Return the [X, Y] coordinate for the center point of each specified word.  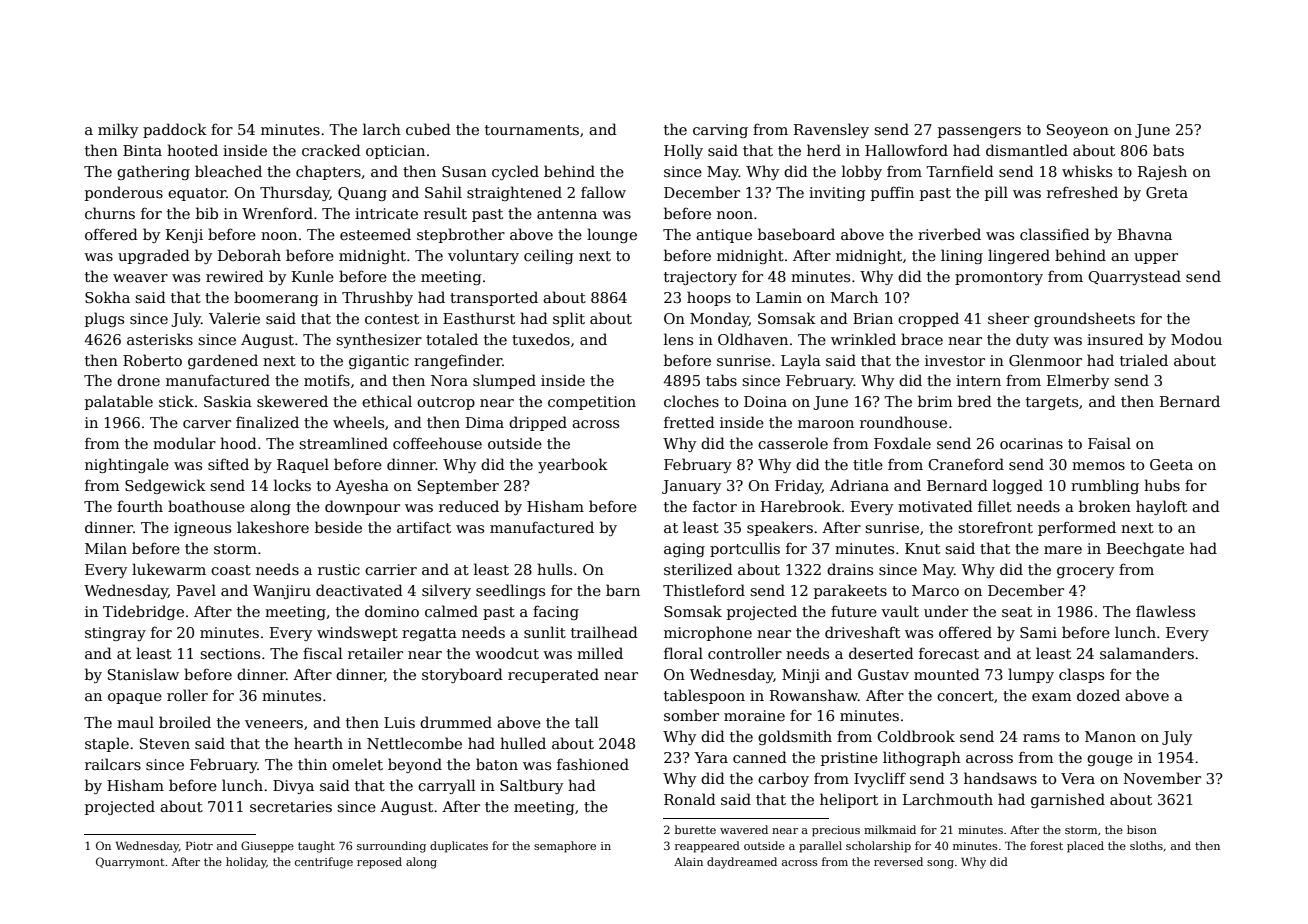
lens [678, 339]
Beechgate [1145, 549]
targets [1052, 403]
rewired [235, 276]
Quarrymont [130, 863]
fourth [140, 506]
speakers [780, 528]
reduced [469, 506]
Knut [922, 548]
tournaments [532, 130]
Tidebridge [143, 612]
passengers [979, 132]
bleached [228, 171]
